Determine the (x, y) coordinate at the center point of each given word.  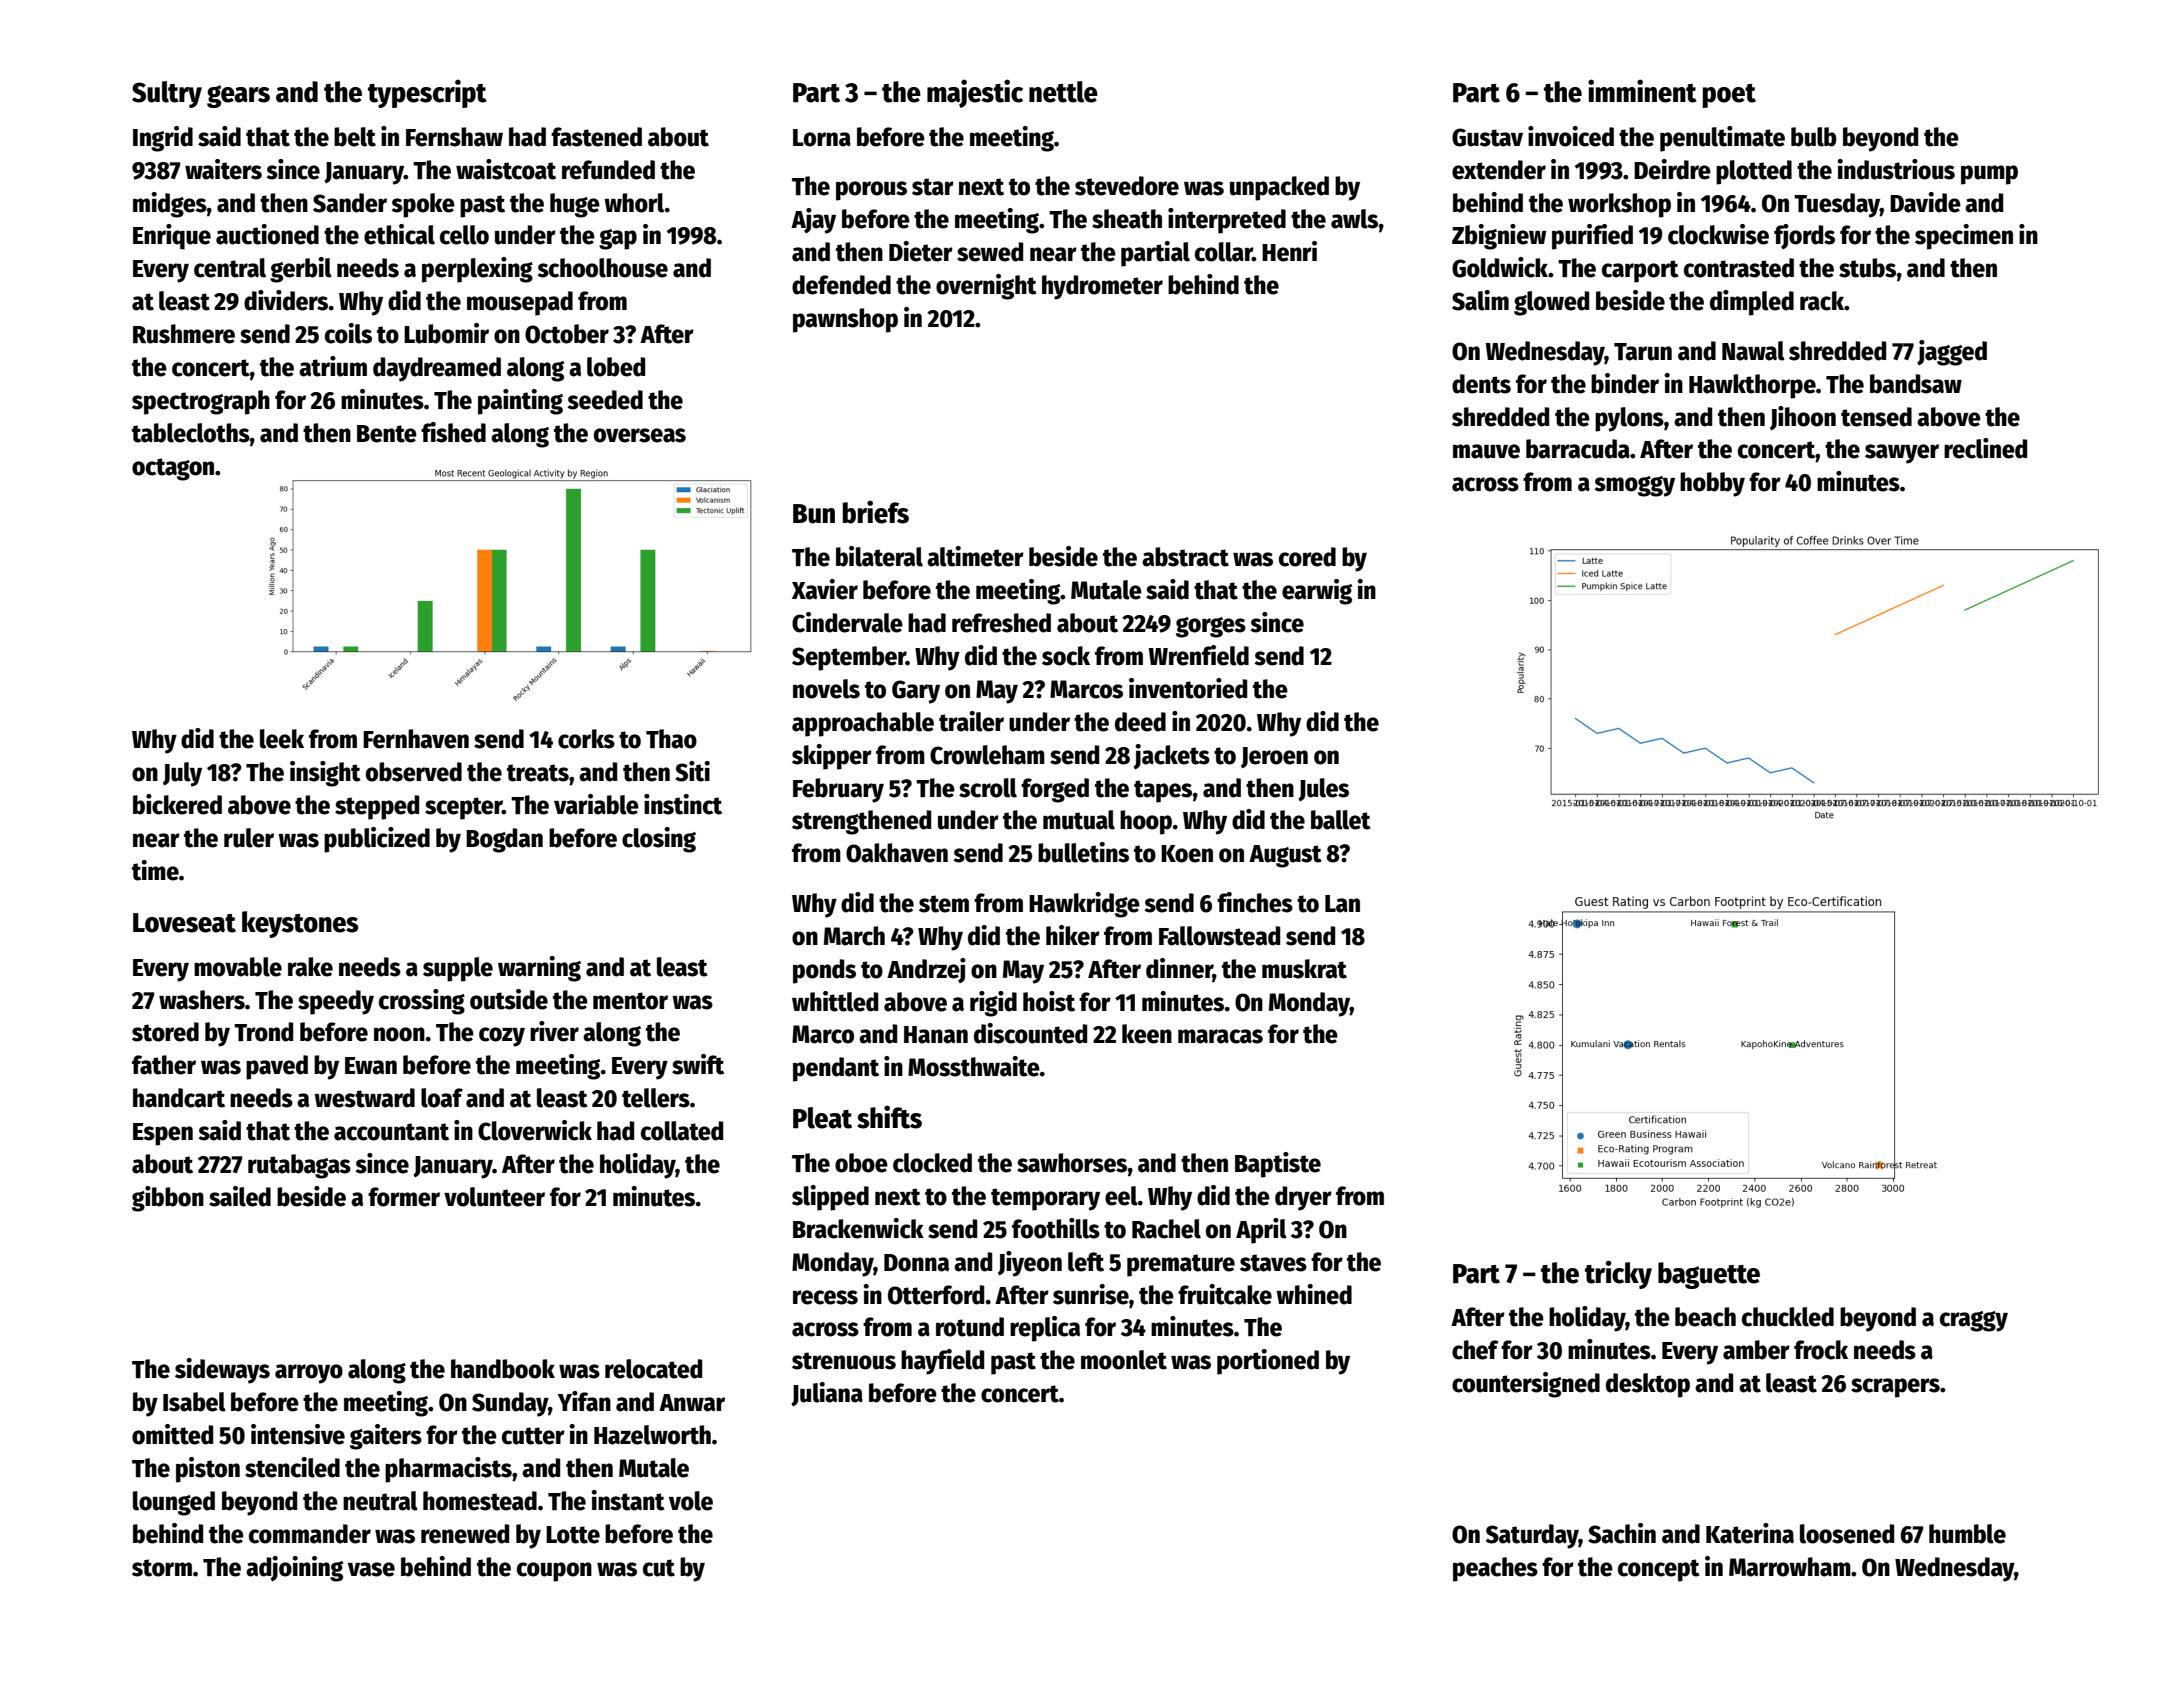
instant (628, 1500)
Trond (263, 1032)
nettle (1063, 92)
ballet (1341, 820)
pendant (836, 1069)
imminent (1642, 91)
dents (1481, 384)
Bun (814, 514)
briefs (876, 512)
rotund (970, 1327)
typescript (427, 93)
